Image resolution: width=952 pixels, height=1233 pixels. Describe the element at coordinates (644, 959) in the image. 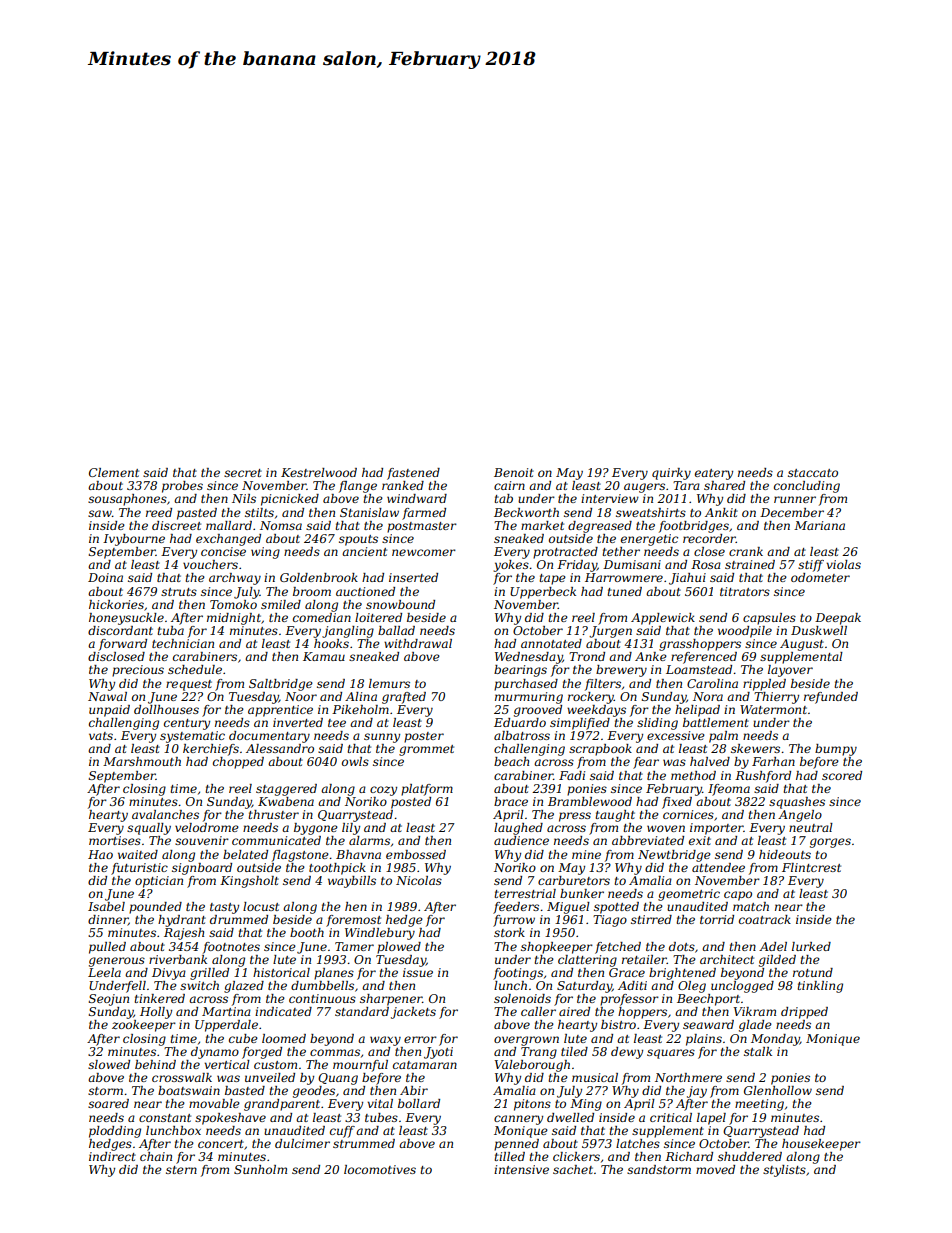

I see `retailer` at that location.
